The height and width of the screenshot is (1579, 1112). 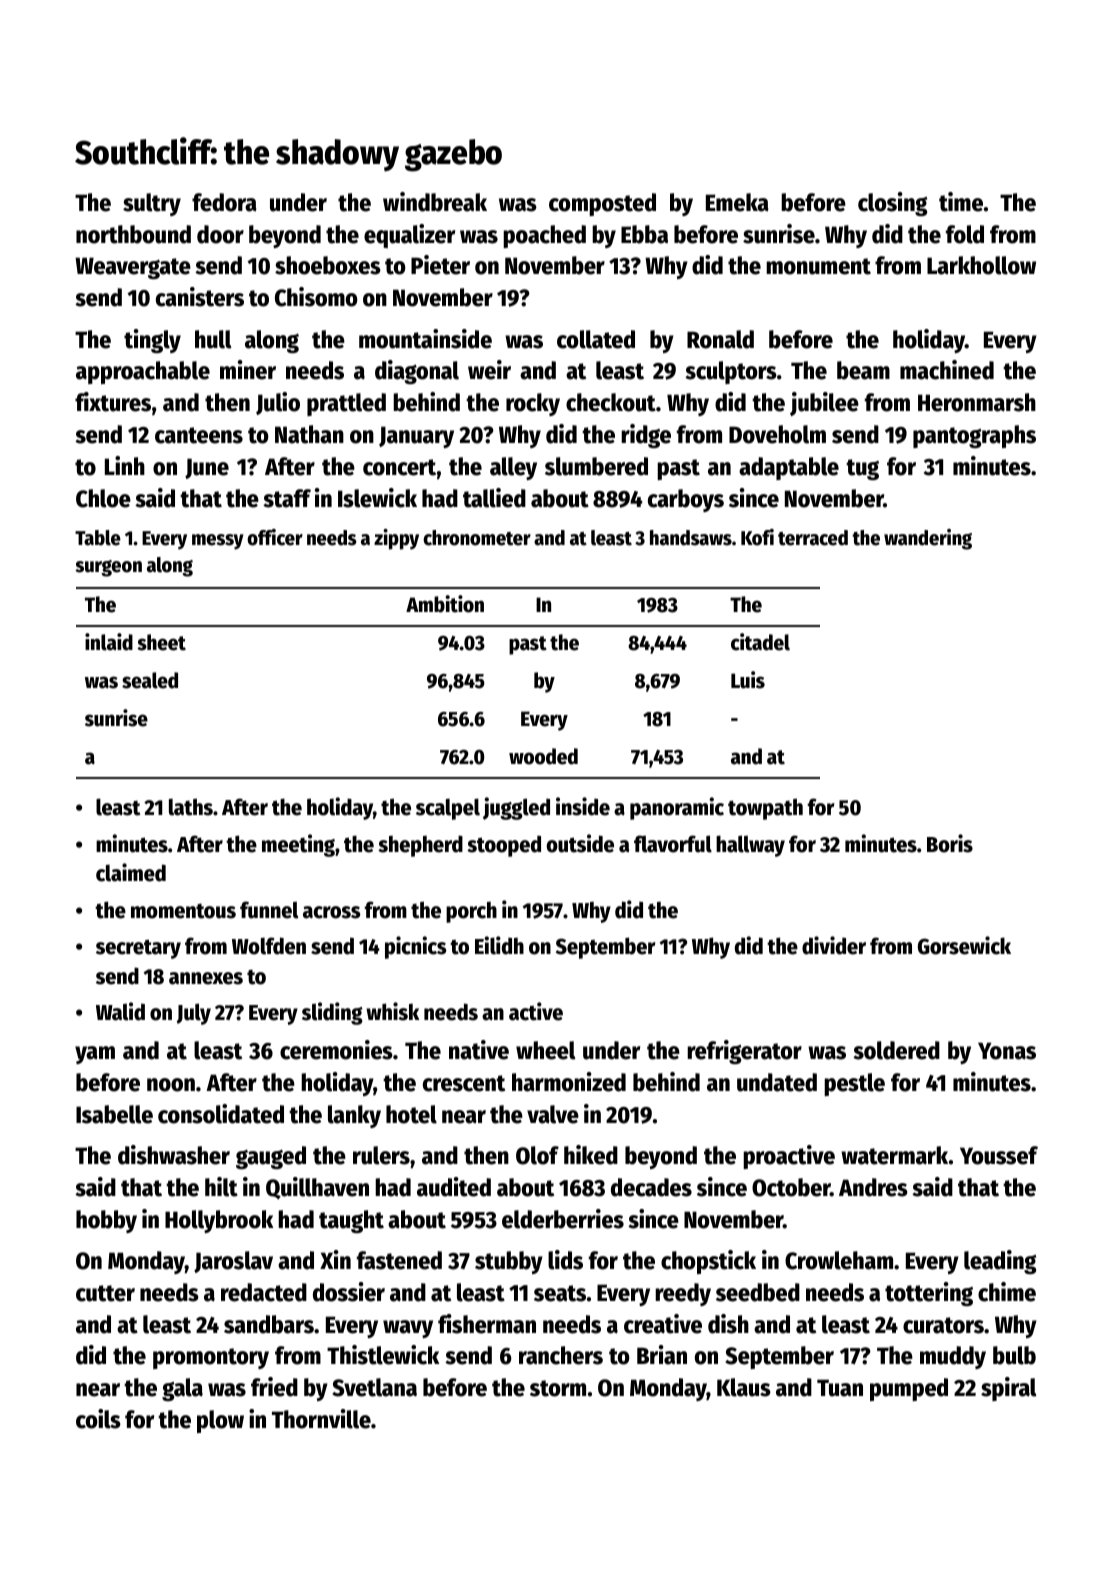 What do you see at coordinates (873, 1187) in the screenshot?
I see `Andres` at bounding box center [873, 1187].
